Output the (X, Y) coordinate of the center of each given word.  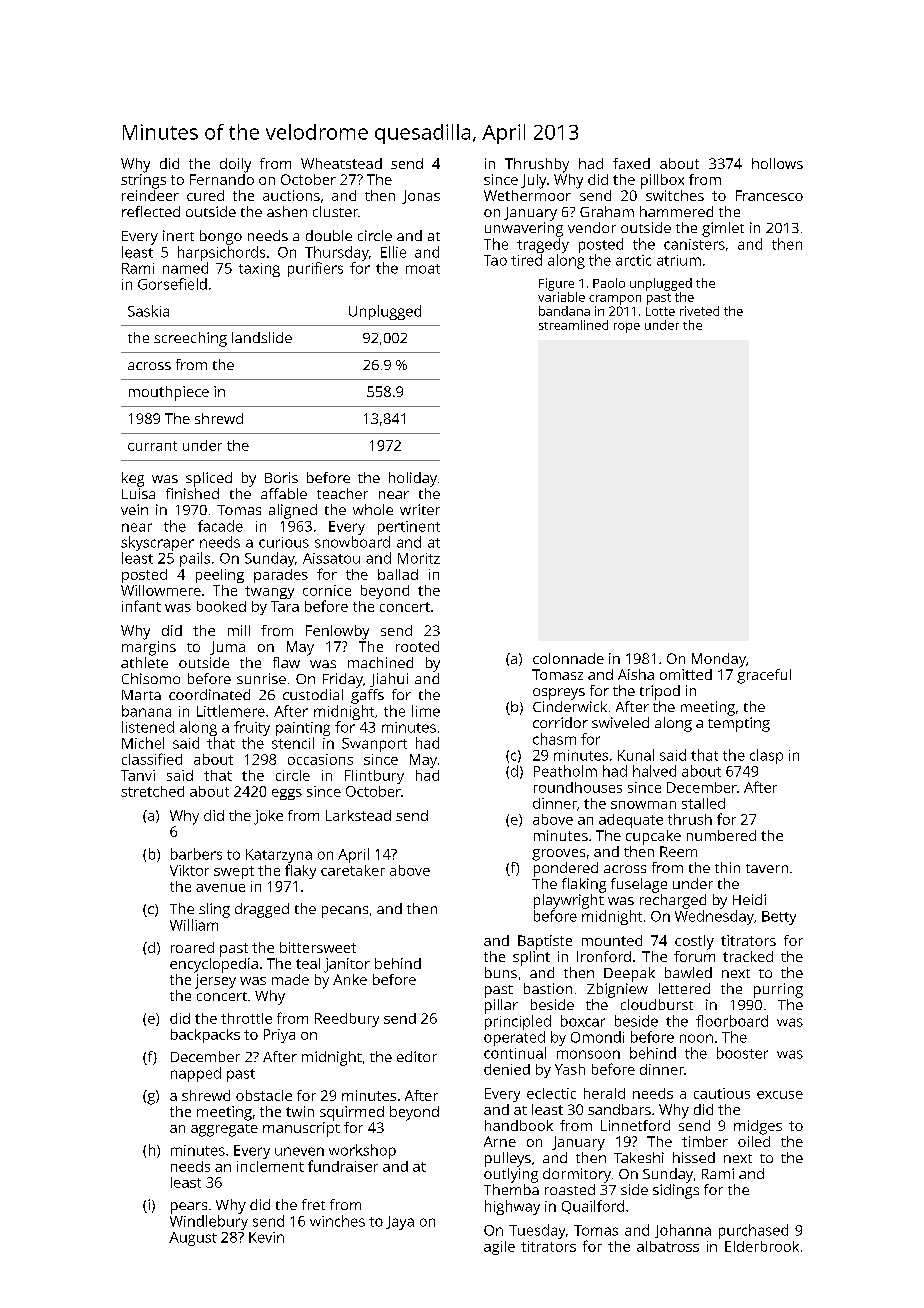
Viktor (189, 870)
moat (423, 269)
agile (499, 1248)
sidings (676, 1191)
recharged (673, 901)
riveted (699, 311)
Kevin (266, 1237)
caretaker (353, 870)
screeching (190, 339)
